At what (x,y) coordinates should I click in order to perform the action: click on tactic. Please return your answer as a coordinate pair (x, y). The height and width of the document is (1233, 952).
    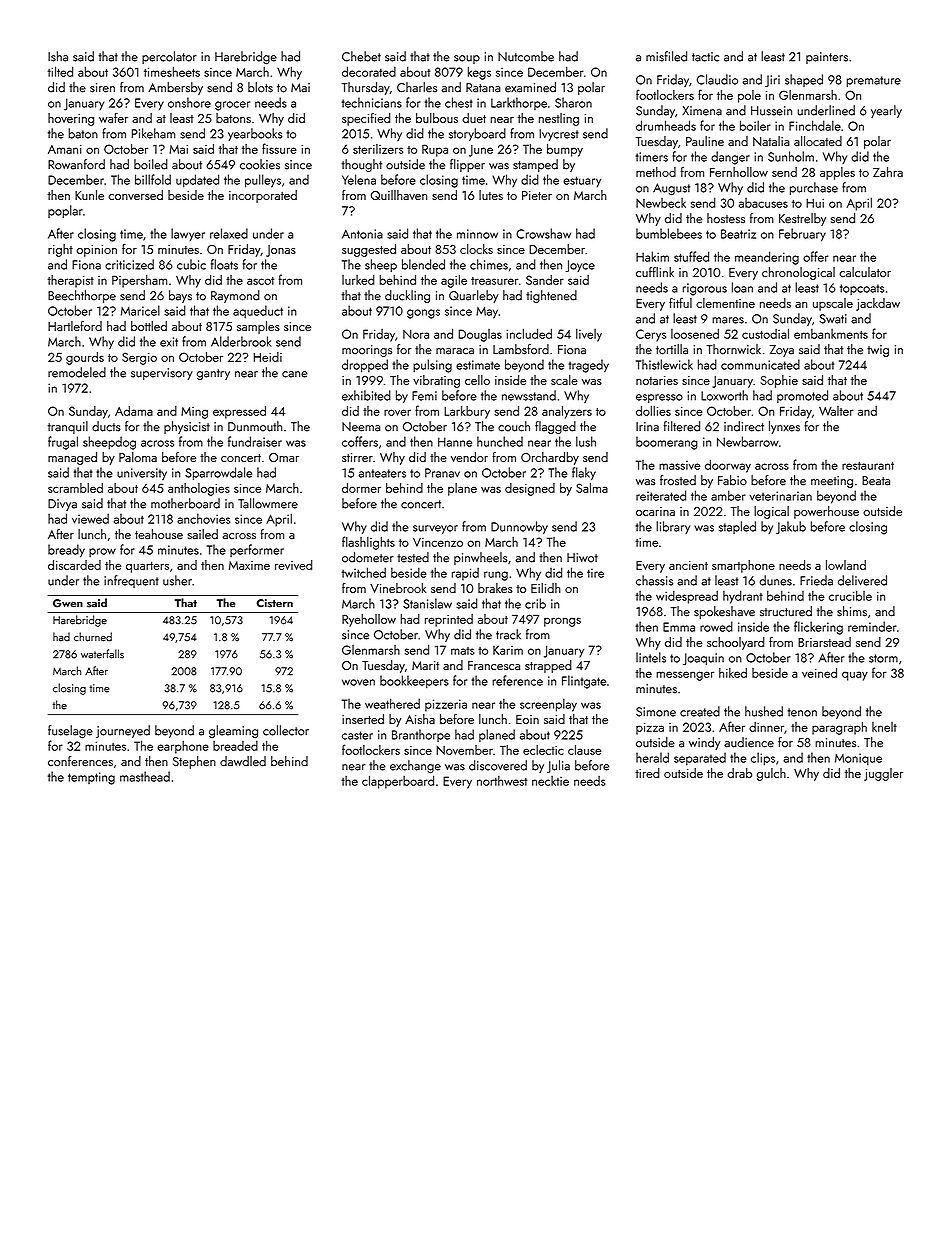
    Looking at the image, I should click on (705, 57).
